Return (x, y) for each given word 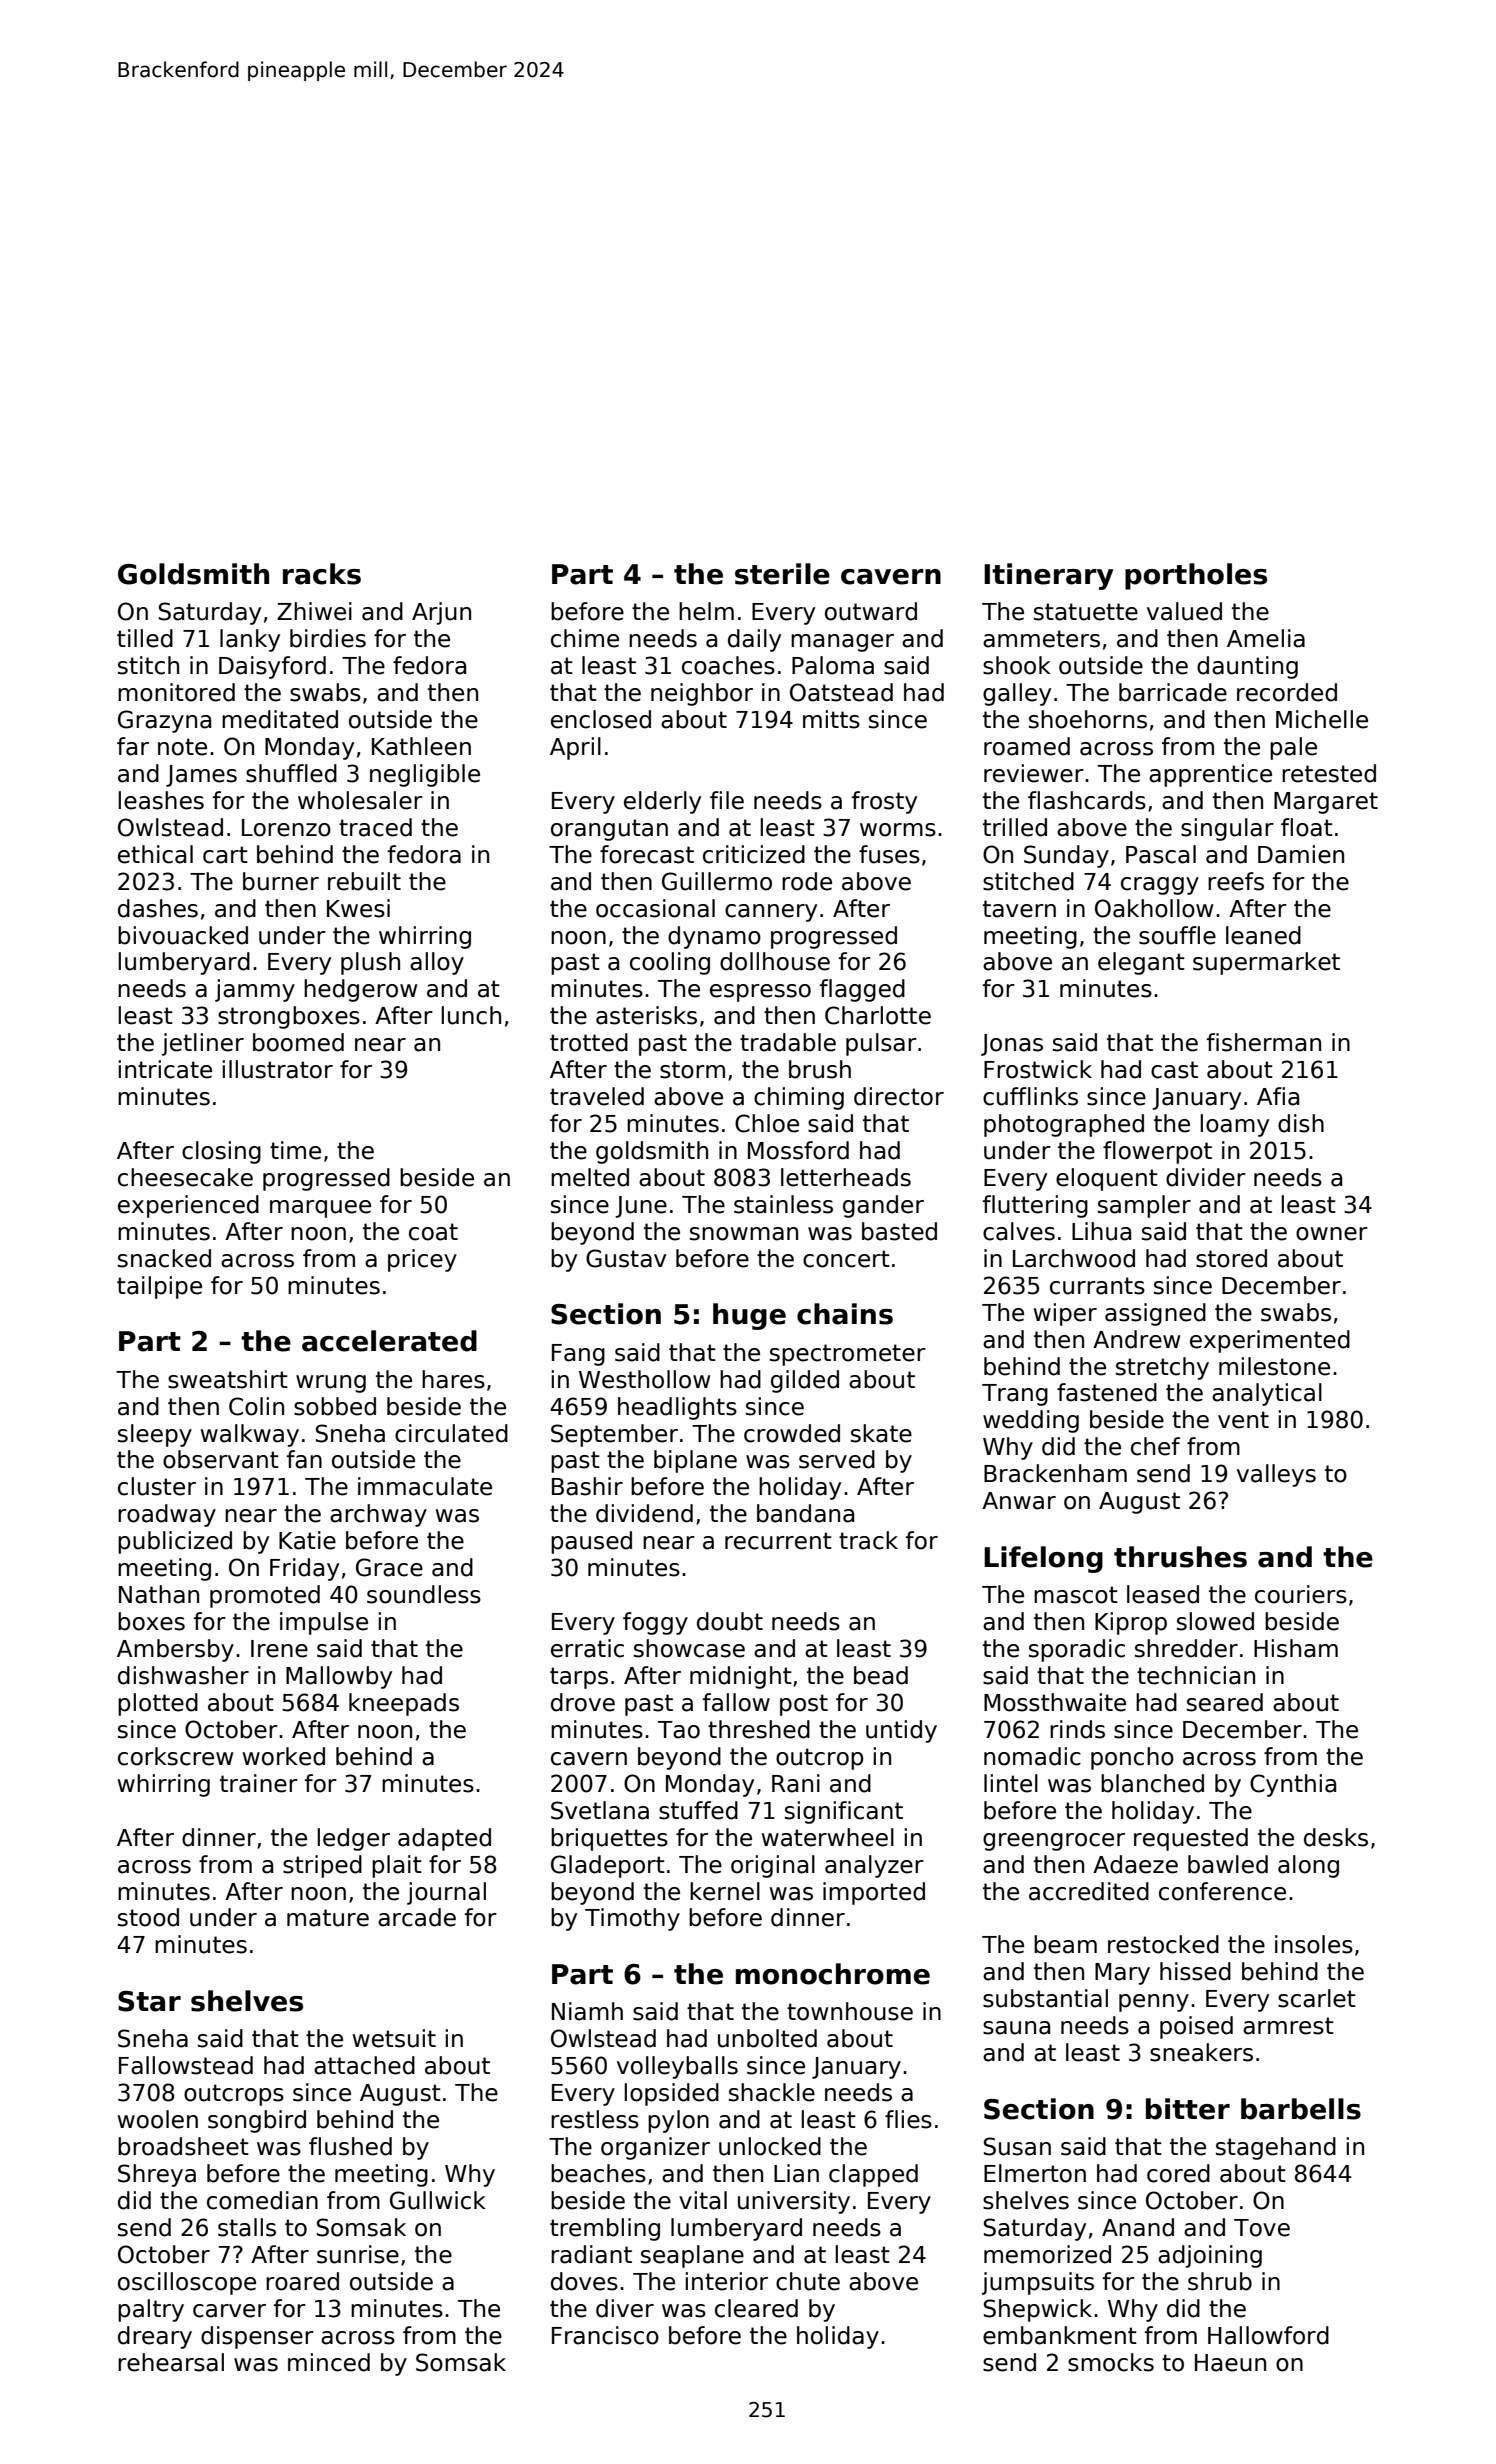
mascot (1076, 1595)
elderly (662, 802)
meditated (280, 719)
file (727, 800)
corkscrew (175, 1756)
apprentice (1210, 775)
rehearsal (171, 2362)
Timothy (632, 1919)
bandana (805, 1513)
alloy (437, 963)
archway (378, 1515)
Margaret (1326, 803)
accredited (1089, 1891)
